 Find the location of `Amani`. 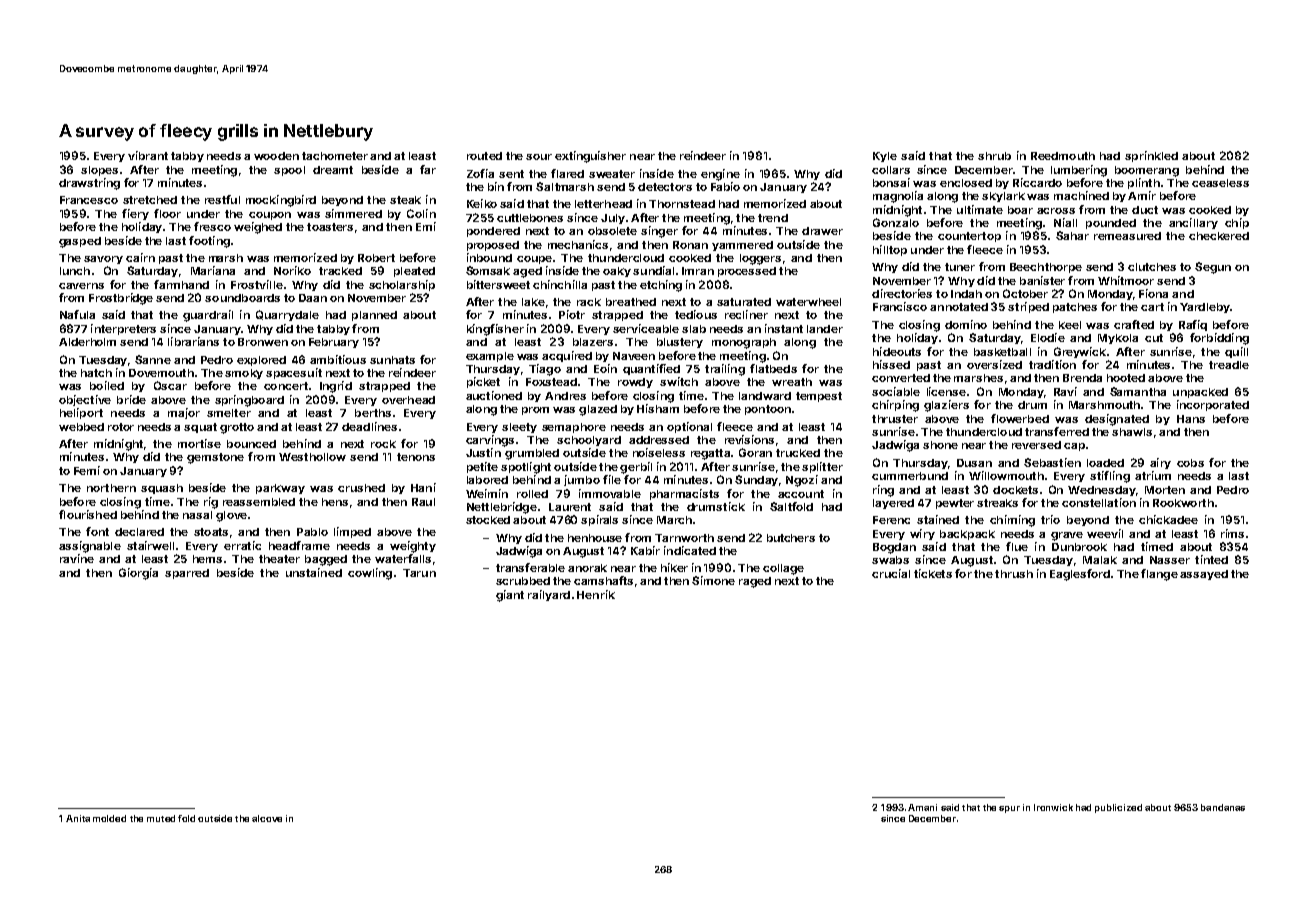

Amani is located at coordinates (922, 807).
